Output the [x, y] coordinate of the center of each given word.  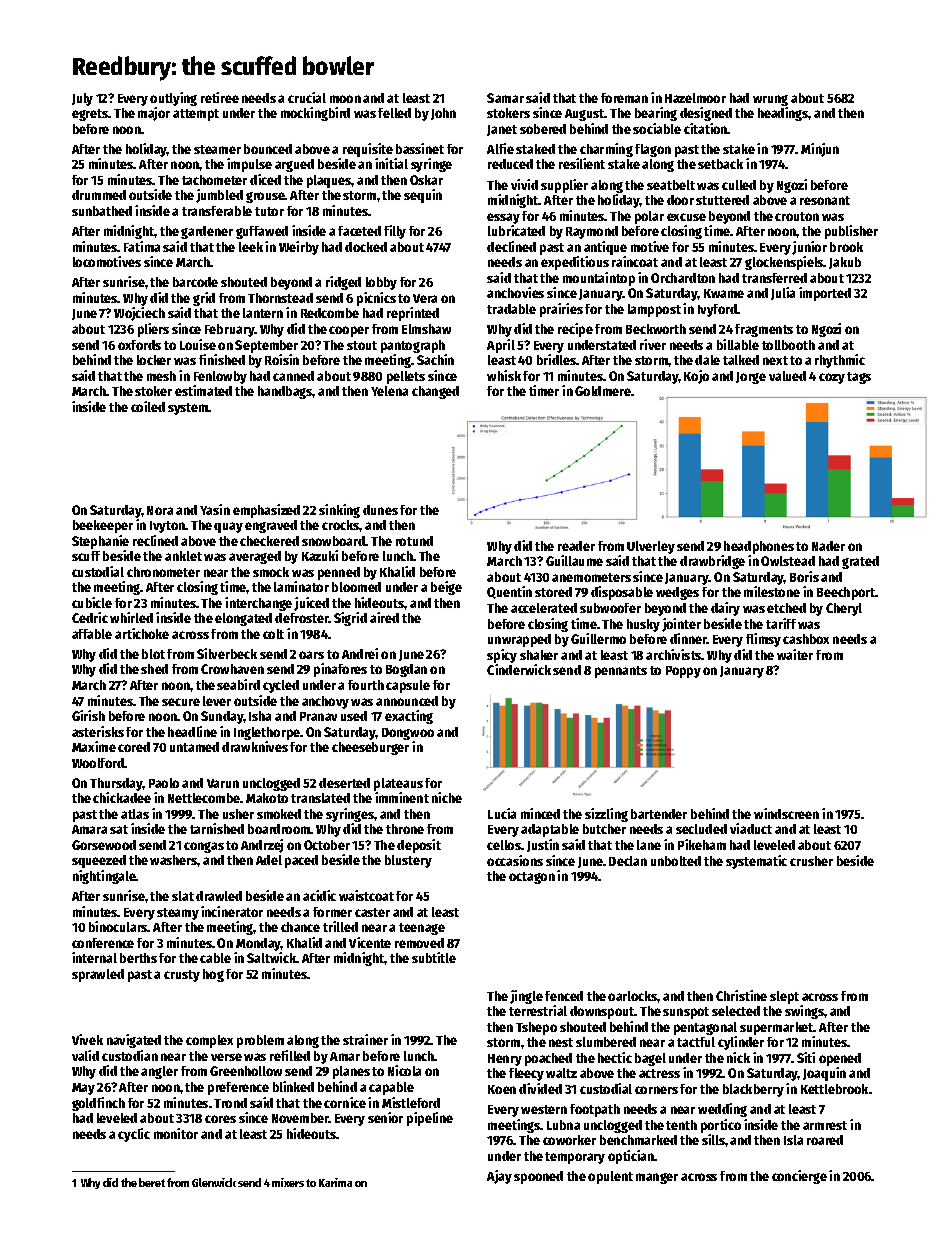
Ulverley [651, 547]
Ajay [499, 1177]
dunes [380, 510]
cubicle [92, 602]
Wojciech [139, 314]
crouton [797, 216]
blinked [293, 1086]
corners [656, 1090]
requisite [368, 150]
